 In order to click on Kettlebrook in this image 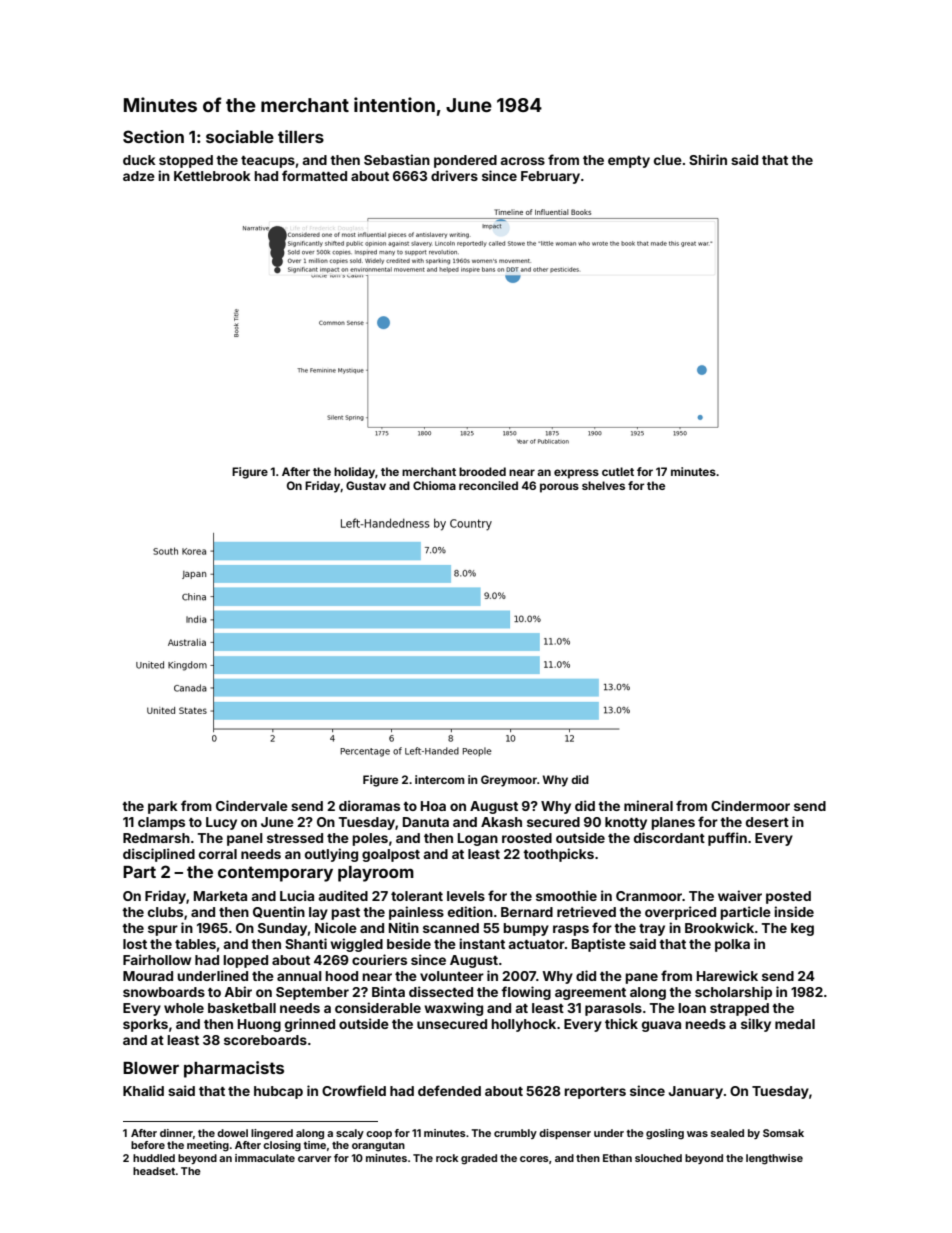, I will do `click(212, 176)`.
